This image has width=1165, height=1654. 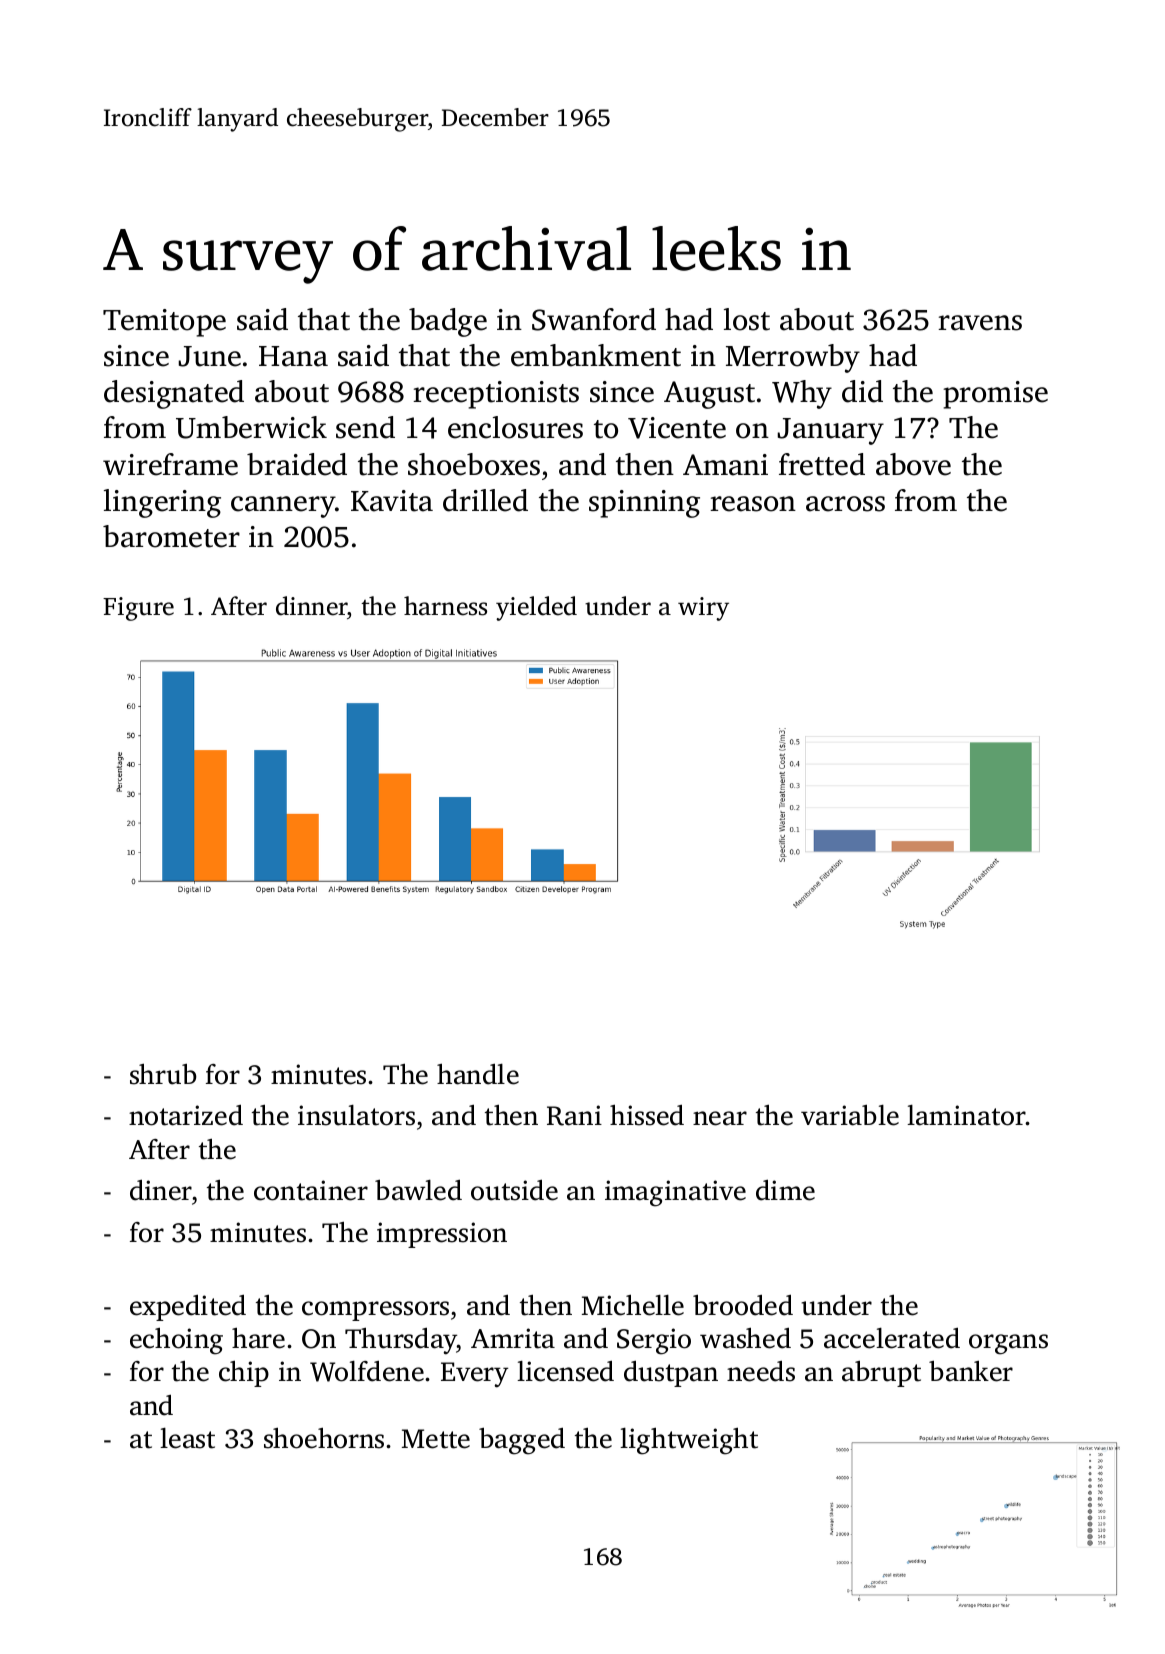 What do you see at coordinates (725, 465) in the image?
I see `Amani` at bounding box center [725, 465].
